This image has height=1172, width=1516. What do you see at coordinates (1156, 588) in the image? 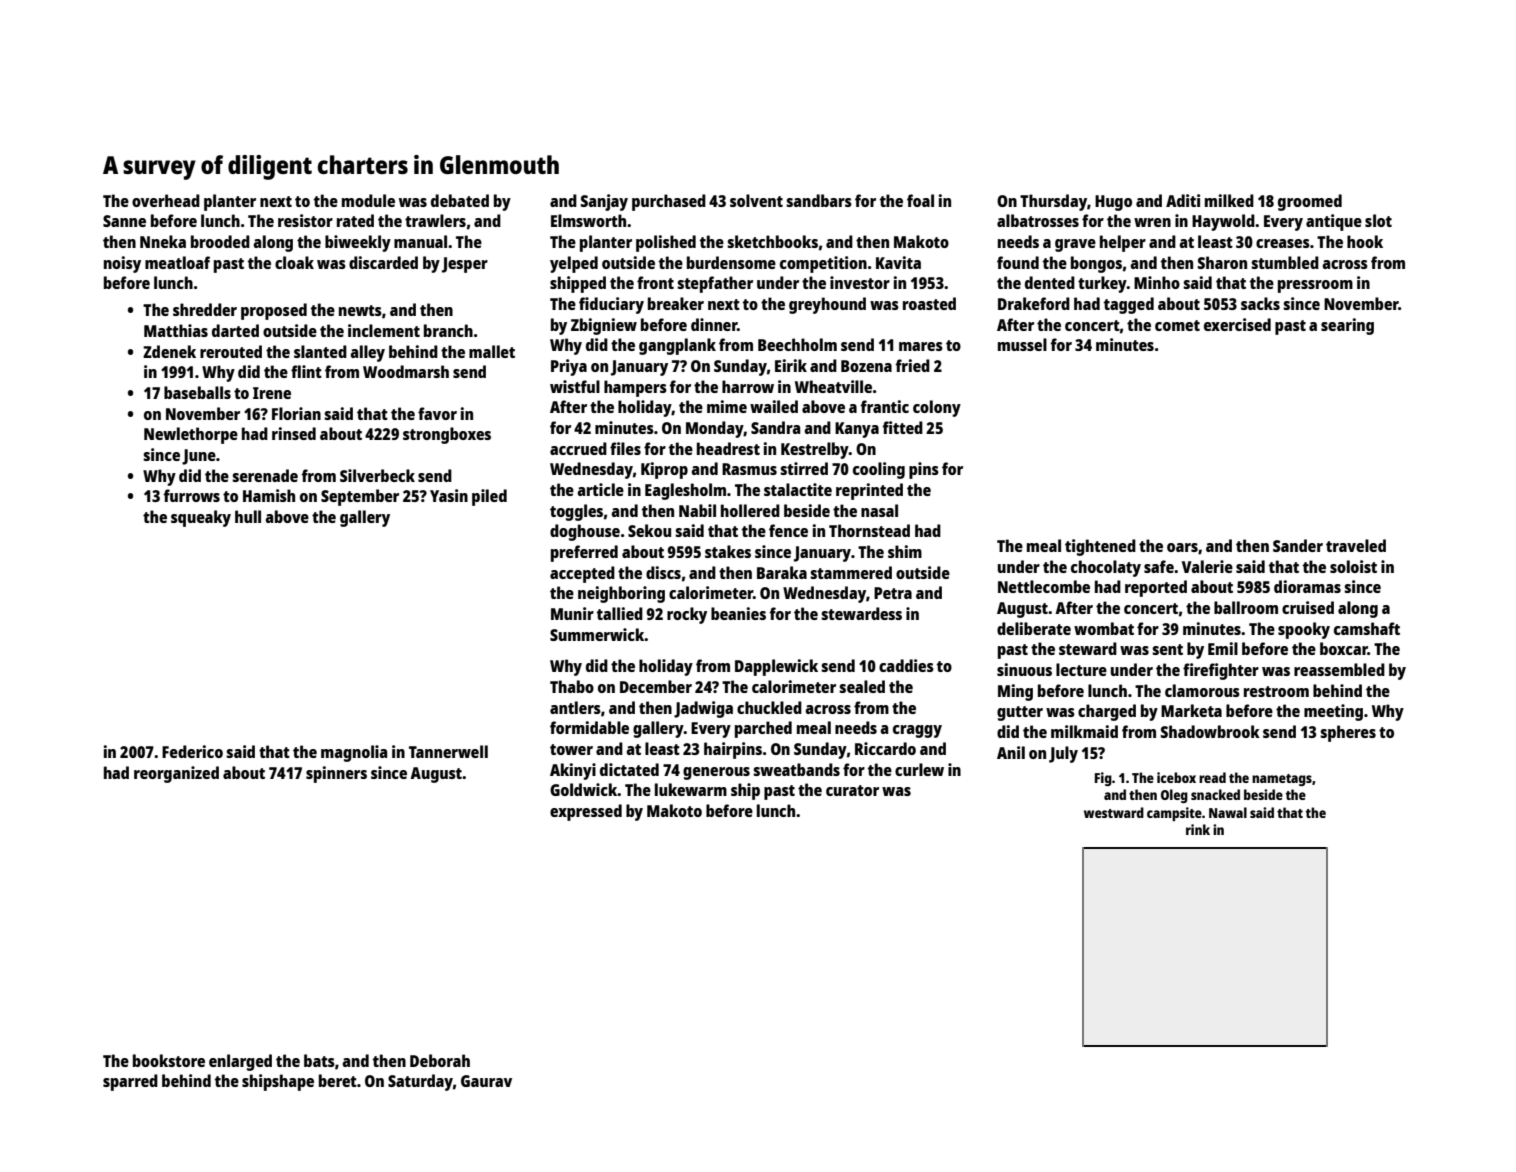
I see `reported` at bounding box center [1156, 588].
